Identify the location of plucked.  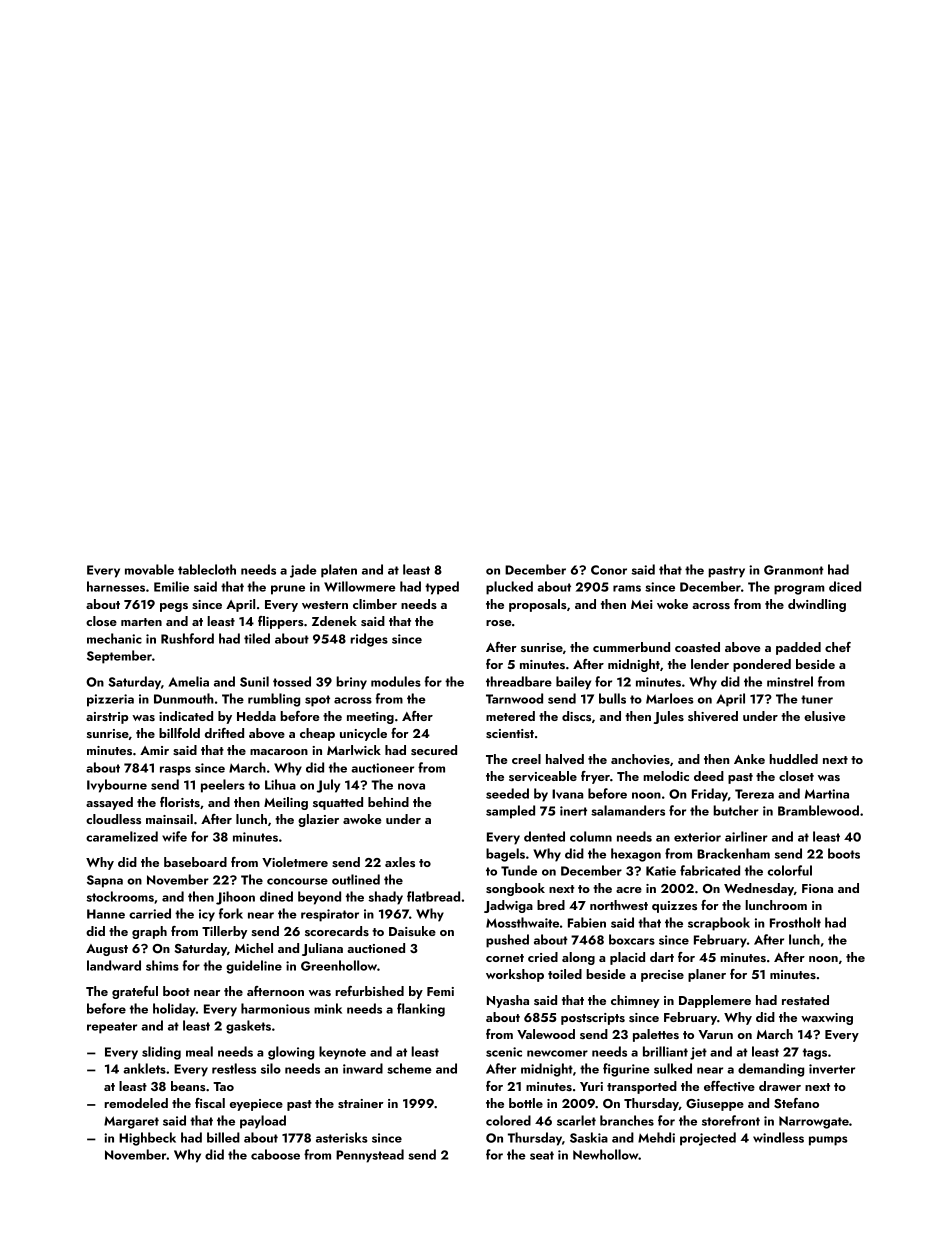
(509, 588).
